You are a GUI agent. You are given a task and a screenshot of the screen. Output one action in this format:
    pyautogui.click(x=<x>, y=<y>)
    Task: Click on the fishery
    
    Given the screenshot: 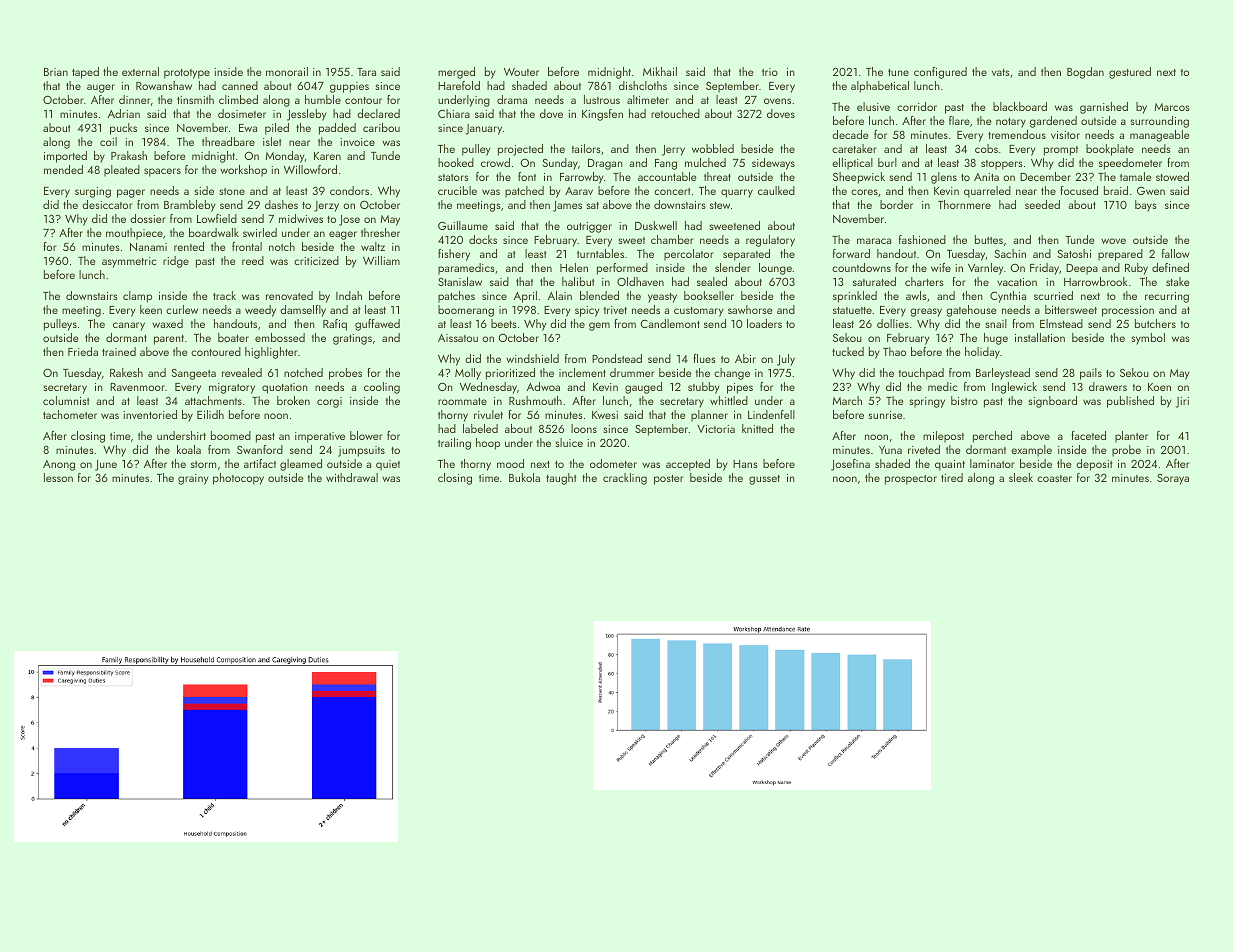 What is the action you would take?
    pyautogui.click(x=454, y=255)
